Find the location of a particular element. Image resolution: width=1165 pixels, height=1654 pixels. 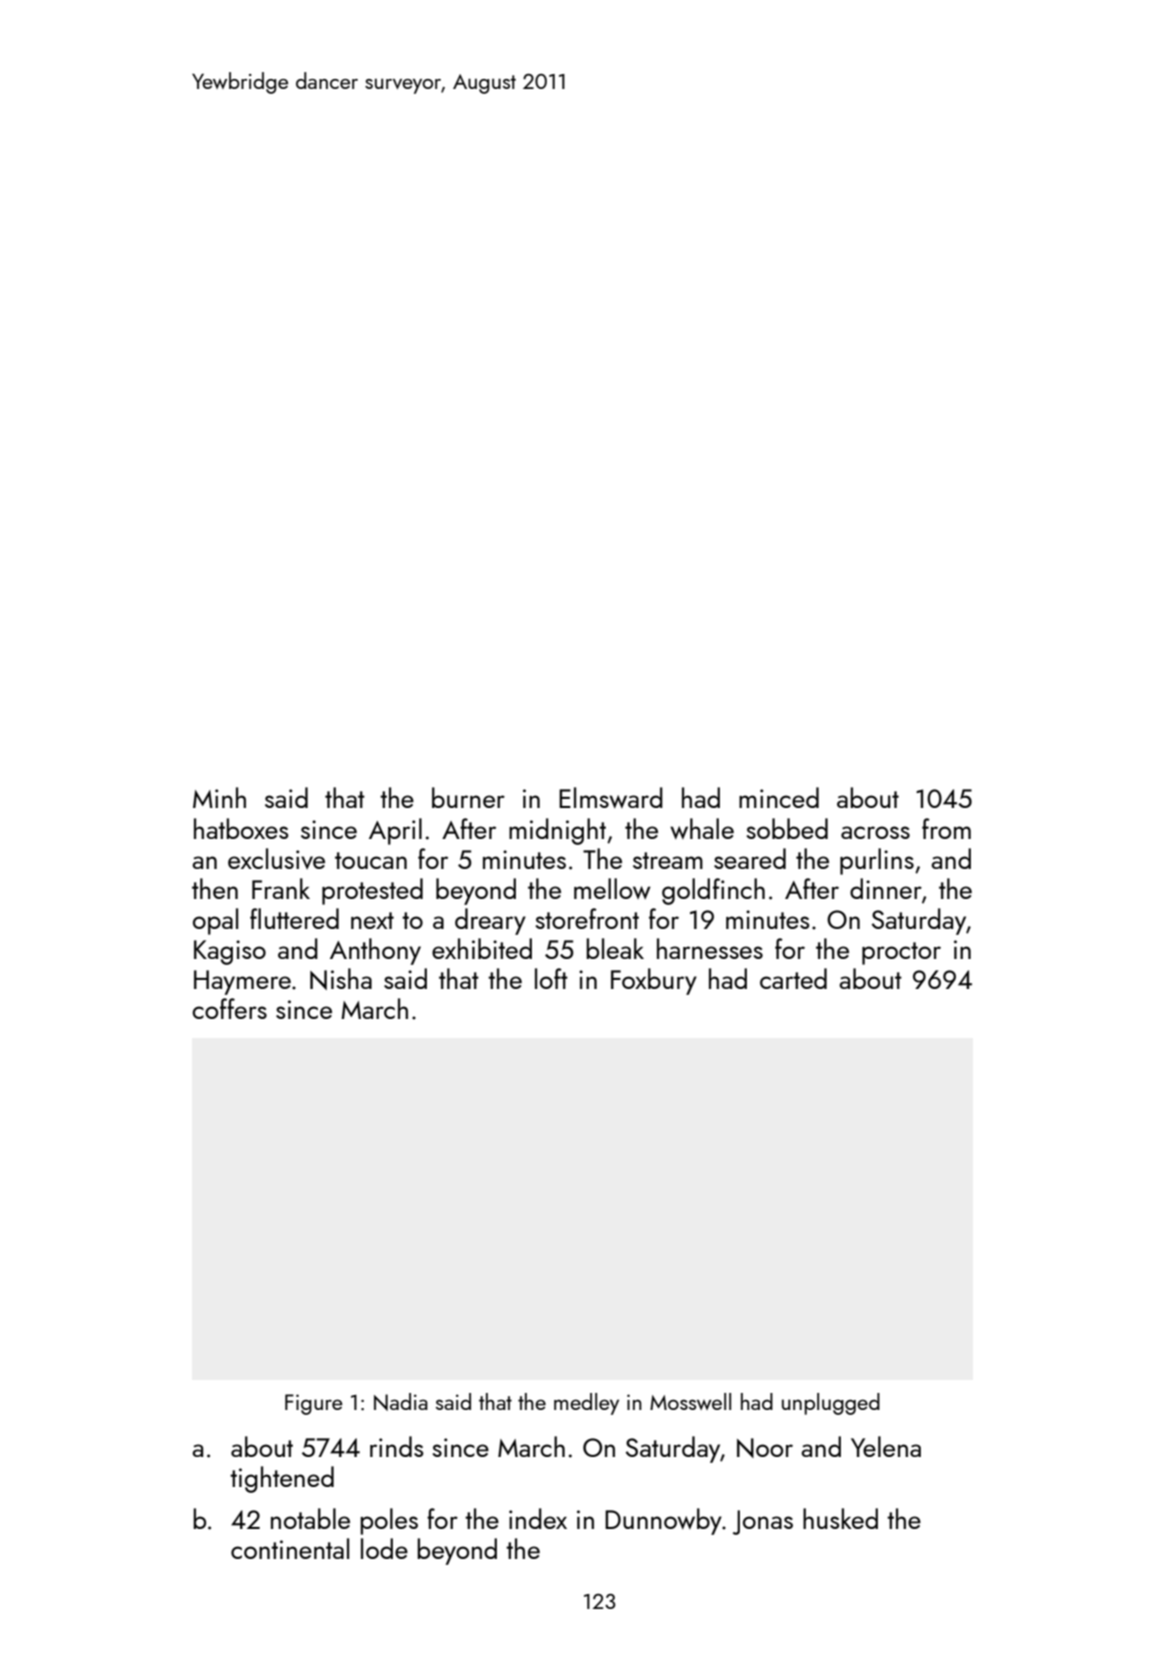

Figure is located at coordinates (314, 1404).
